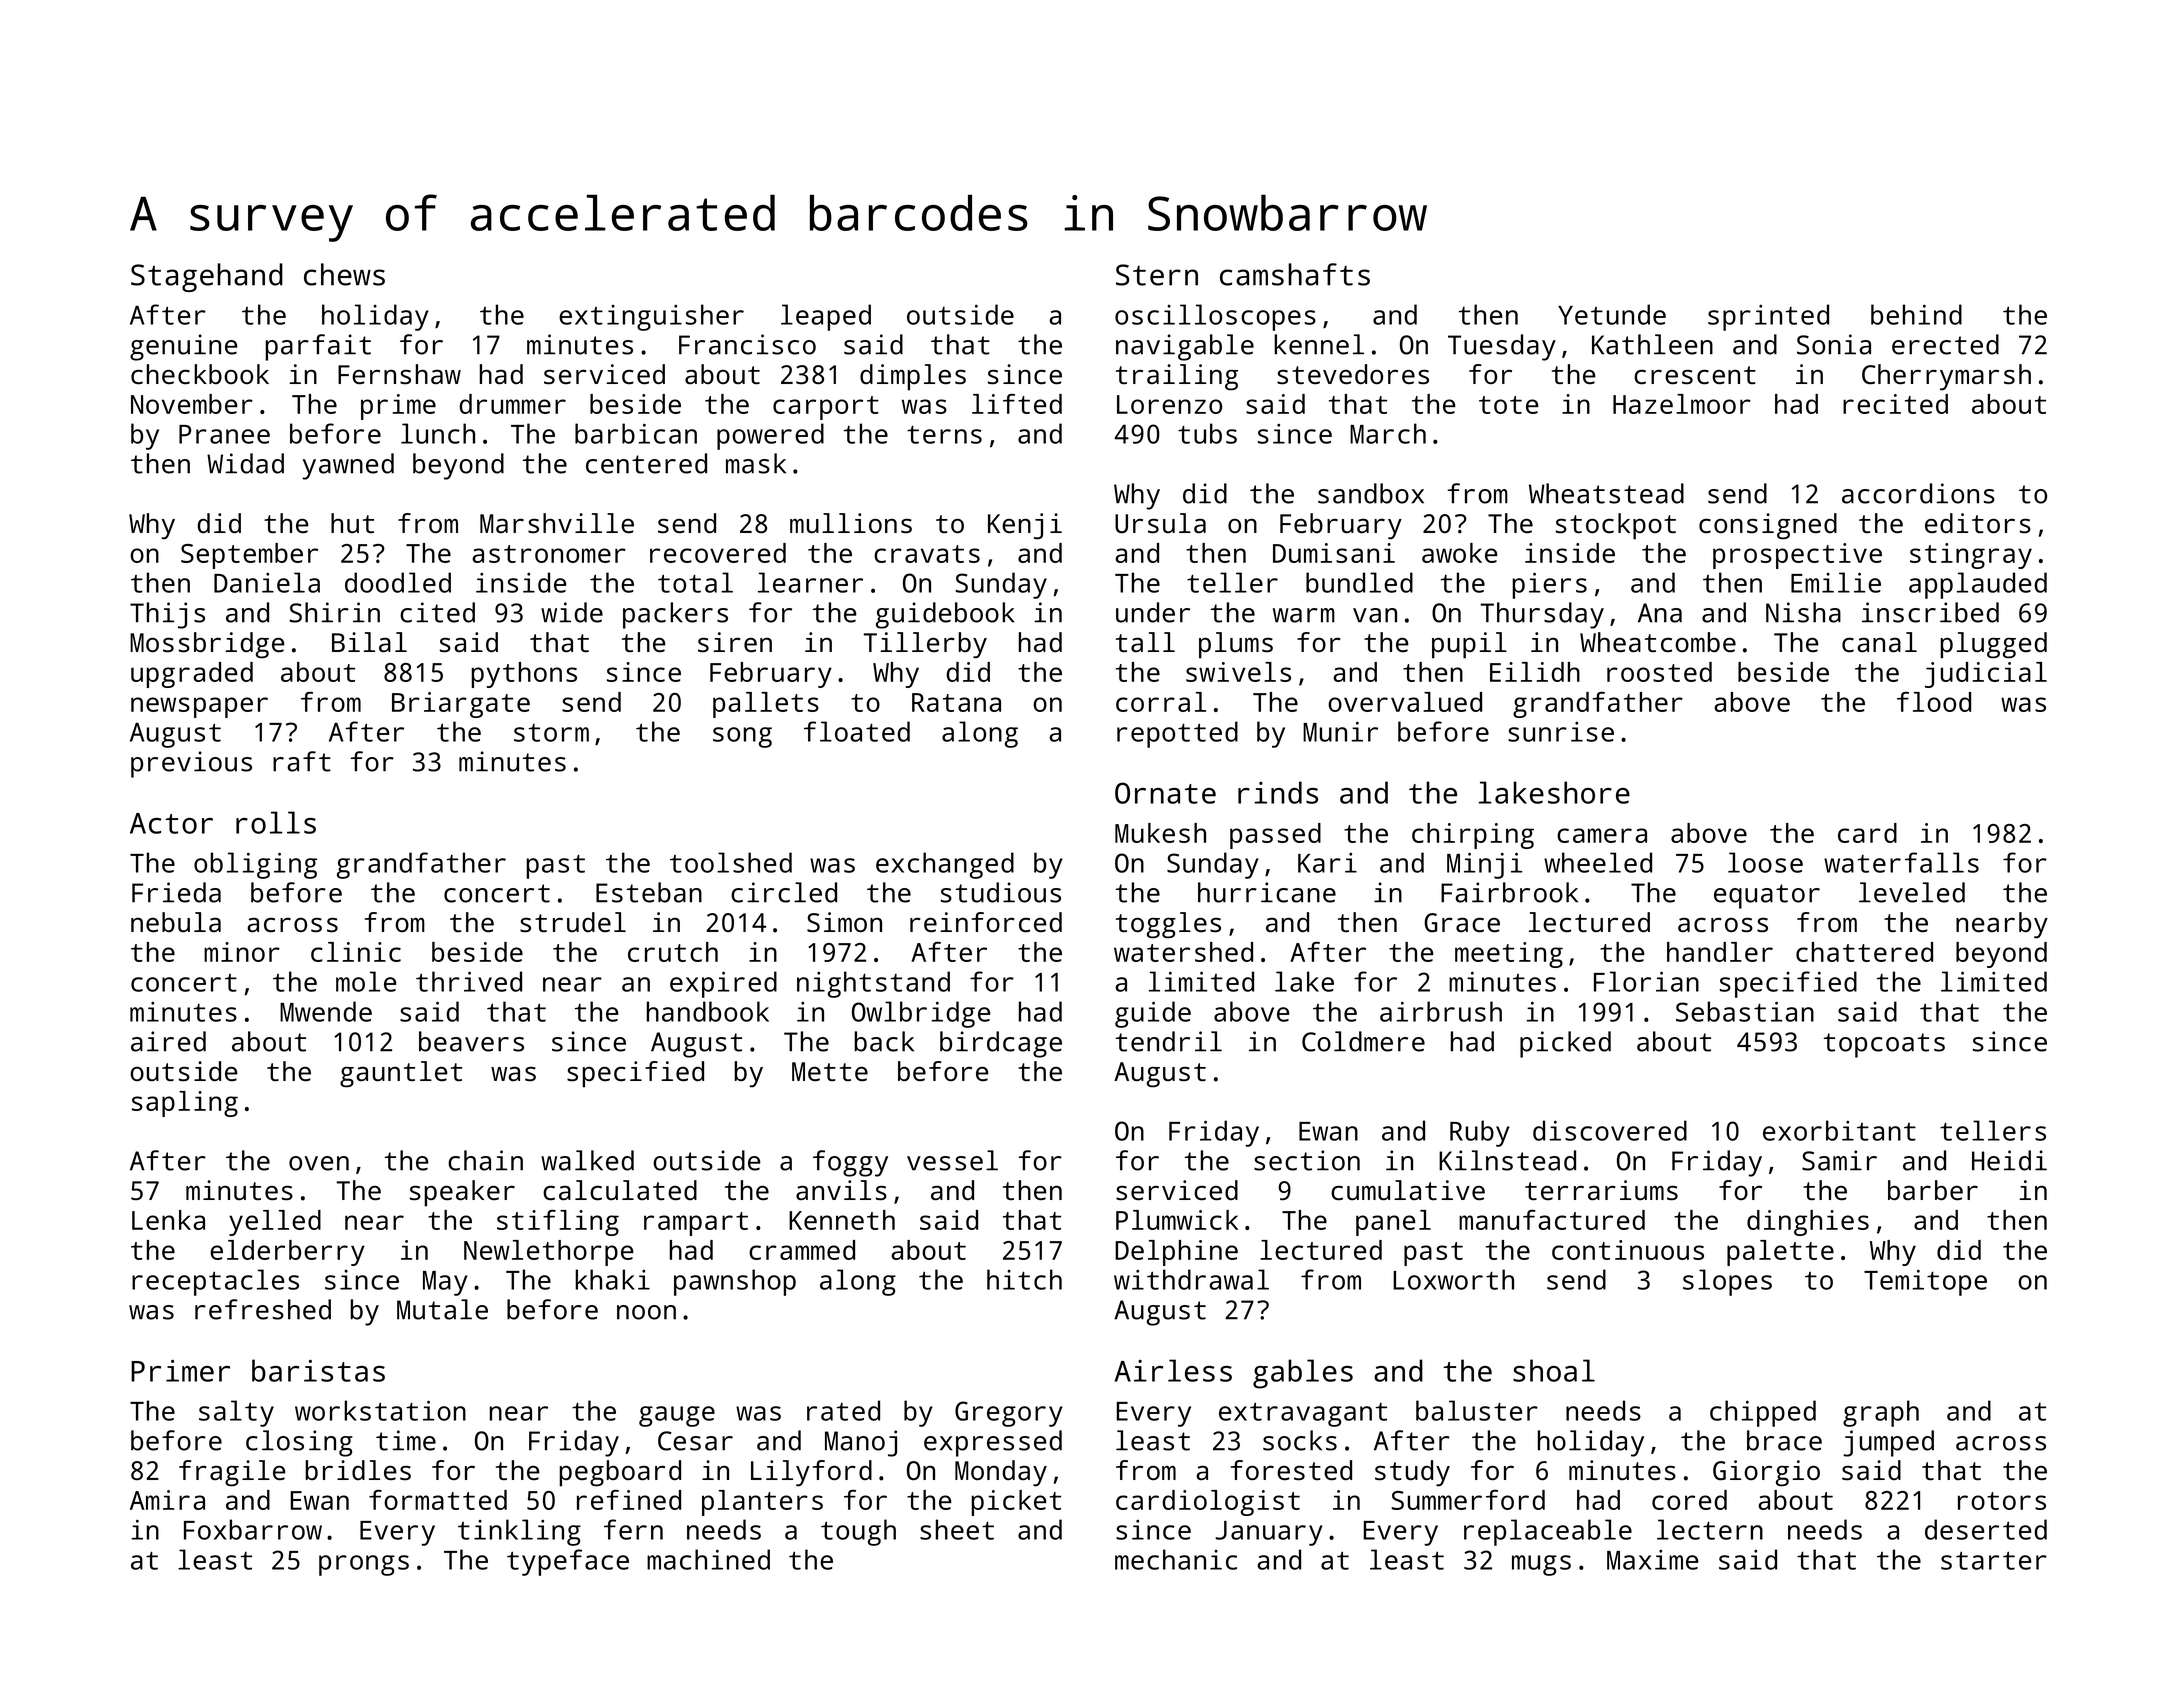 This screenshot has width=2178, height=1683. Describe the element at coordinates (442, 1309) in the screenshot. I see `Mutale` at that location.
